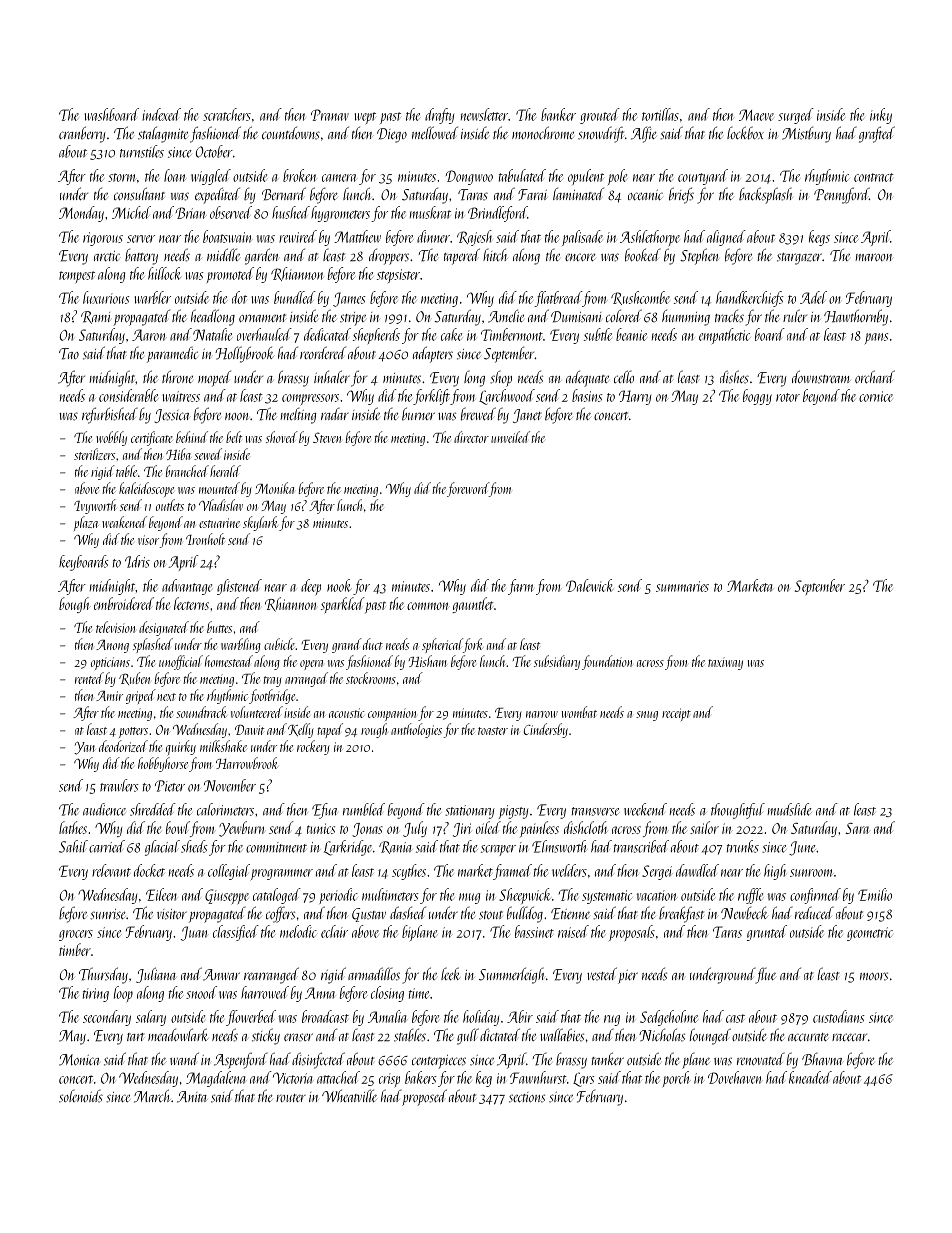 The height and width of the screenshot is (1233, 952). Describe the element at coordinates (697, 870) in the screenshot. I see `dawdled` at that location.
